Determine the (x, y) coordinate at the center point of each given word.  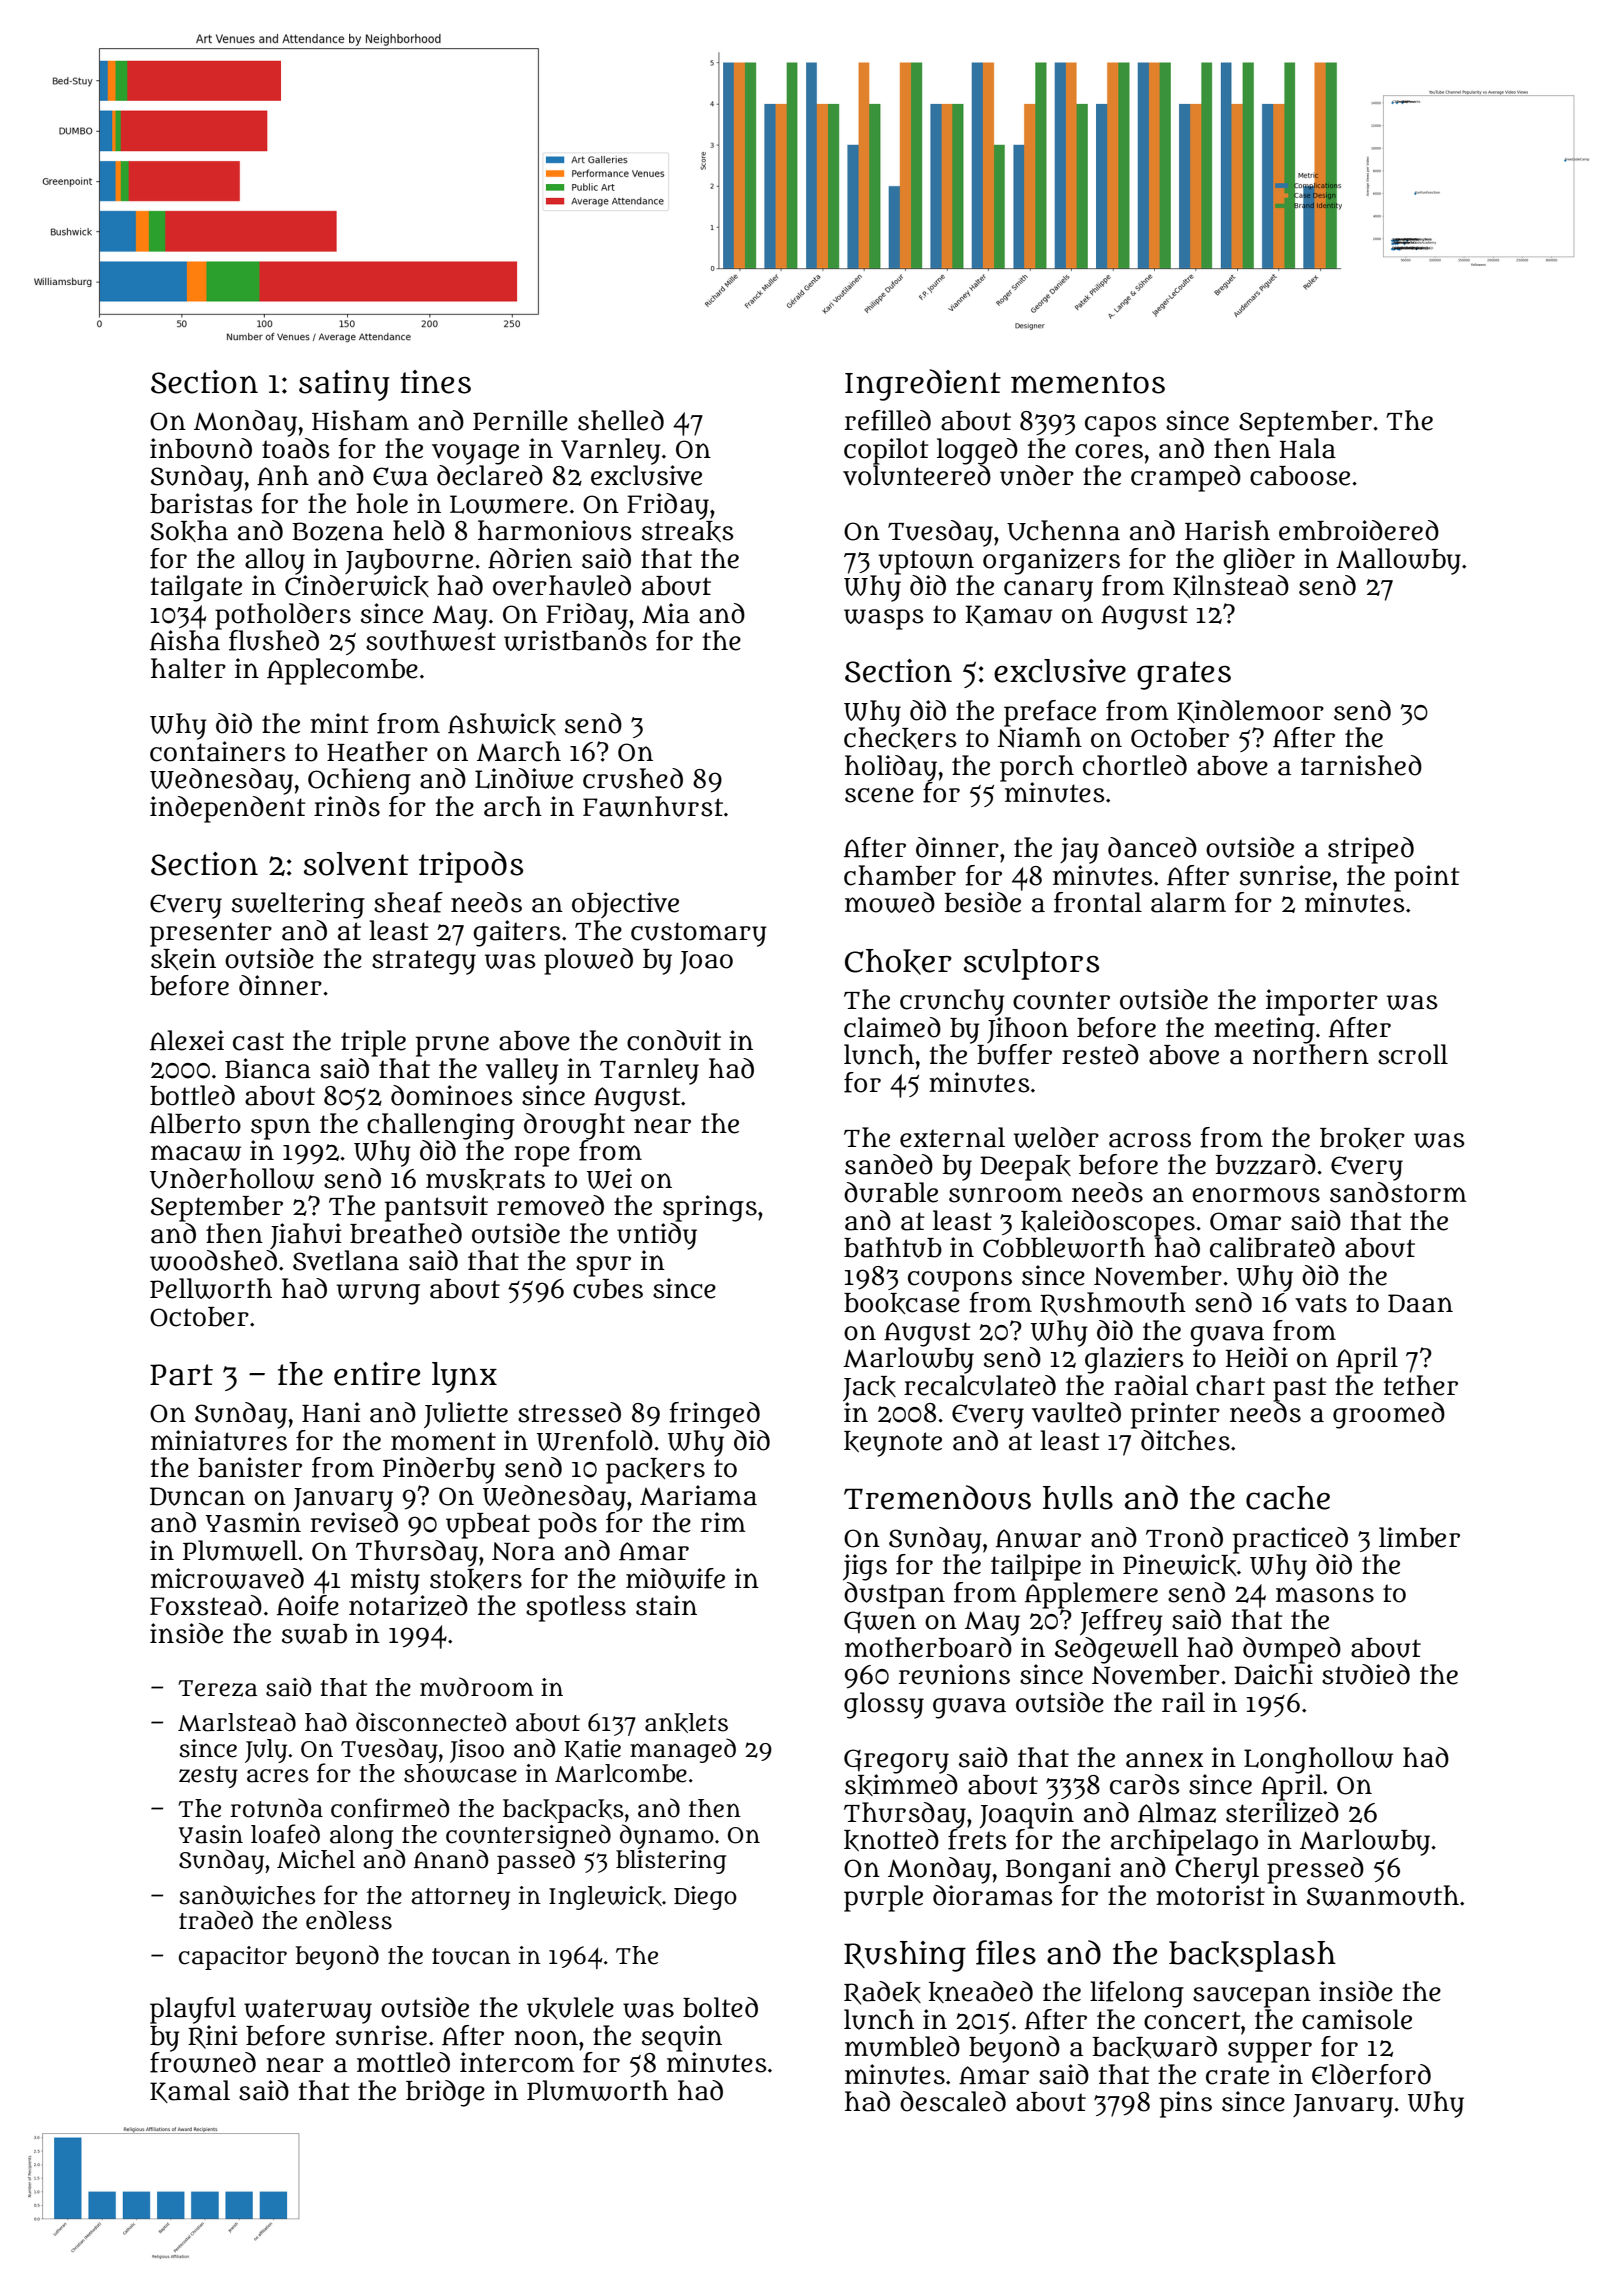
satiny (344, 385)
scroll (1413, 1054)
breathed (406, 1233)
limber (1419, 1537)
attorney (460, 1899)
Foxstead (206, 1605)
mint (339, 723)
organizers (1051, 561)
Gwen (880, 1622)
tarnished (1361, 765)
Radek (882, 1993)
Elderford (1371, 2074)
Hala (1308, 448)
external (952, 1137)
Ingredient (923, 385)
